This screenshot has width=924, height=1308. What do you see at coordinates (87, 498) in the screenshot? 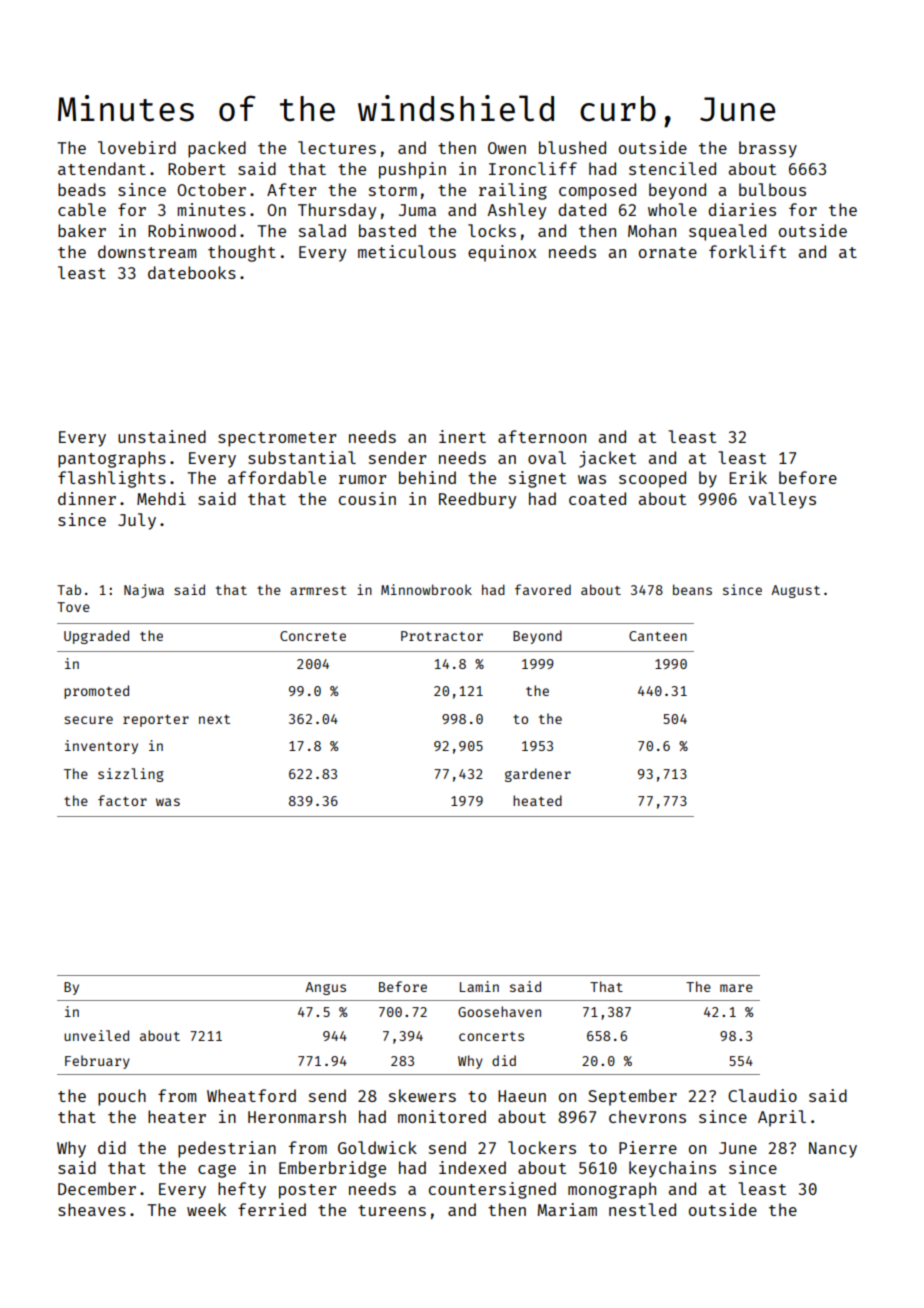
I see `dinner` at bounding box center [87, 498].
